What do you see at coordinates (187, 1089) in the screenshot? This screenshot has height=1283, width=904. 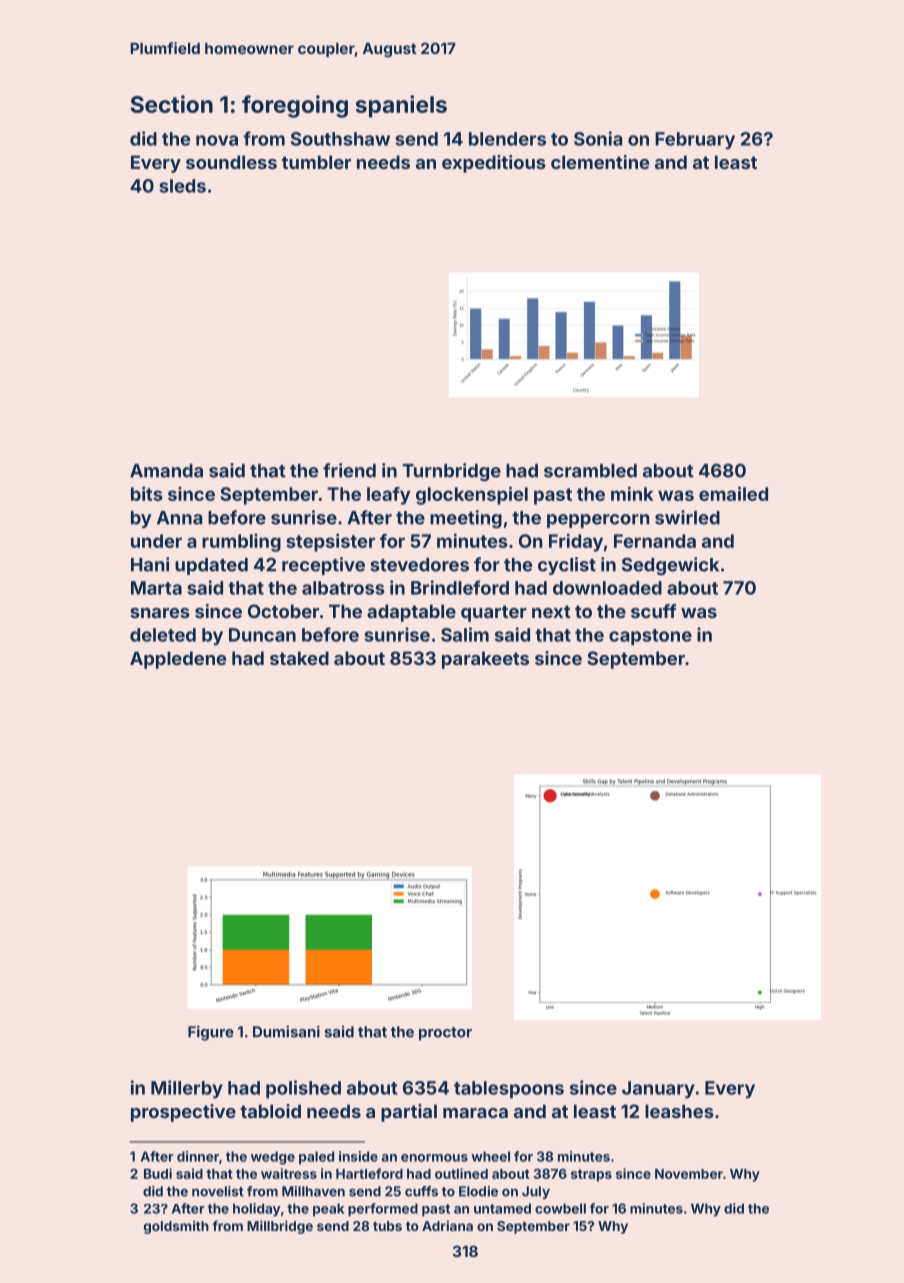 I see `Millerby` at bounding box center [187, 1089].
